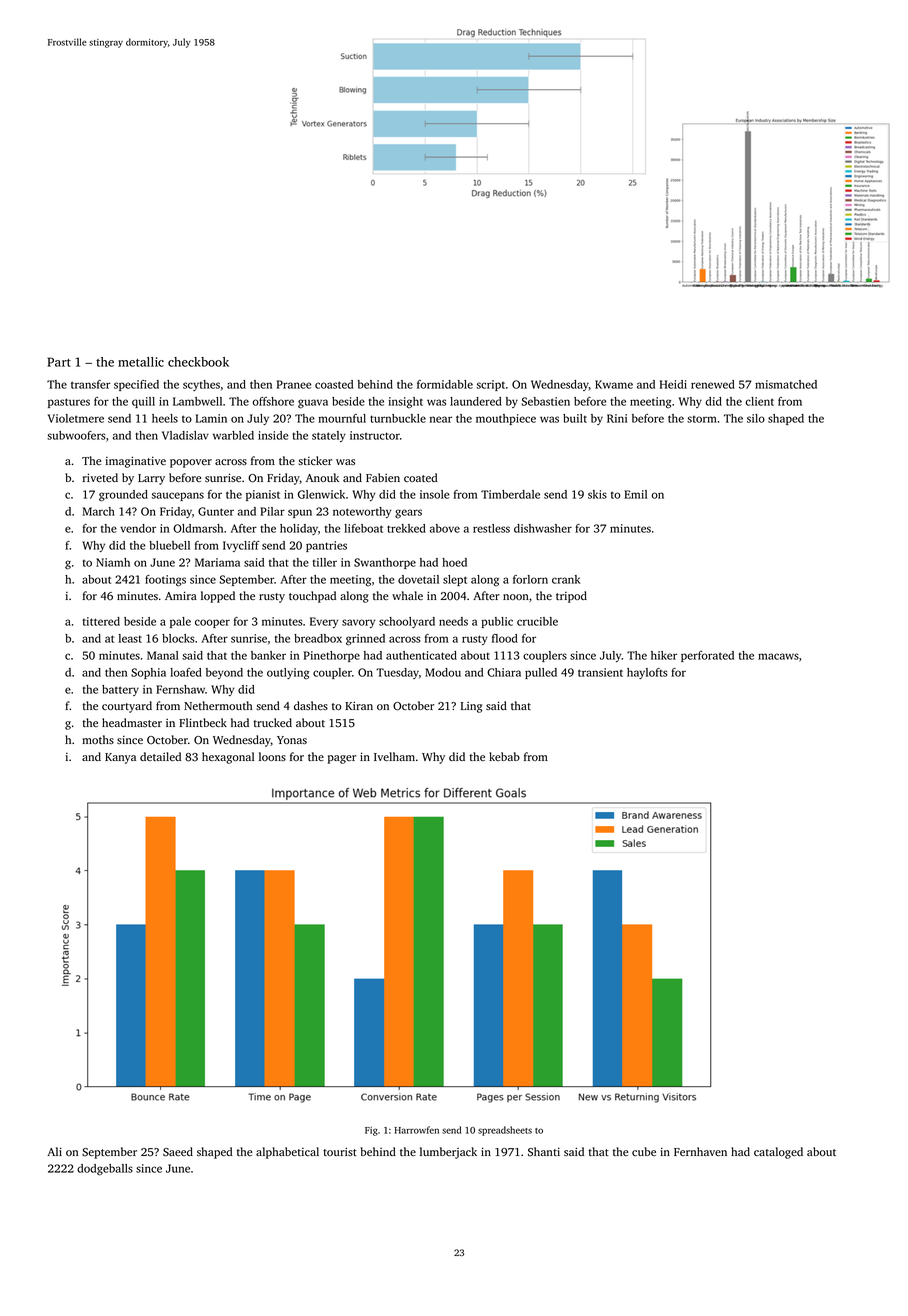 The width and height of the image is (908, 1316). Describe the element at coordinates (786, 384) in the image. I see `mismatched` at that location.
